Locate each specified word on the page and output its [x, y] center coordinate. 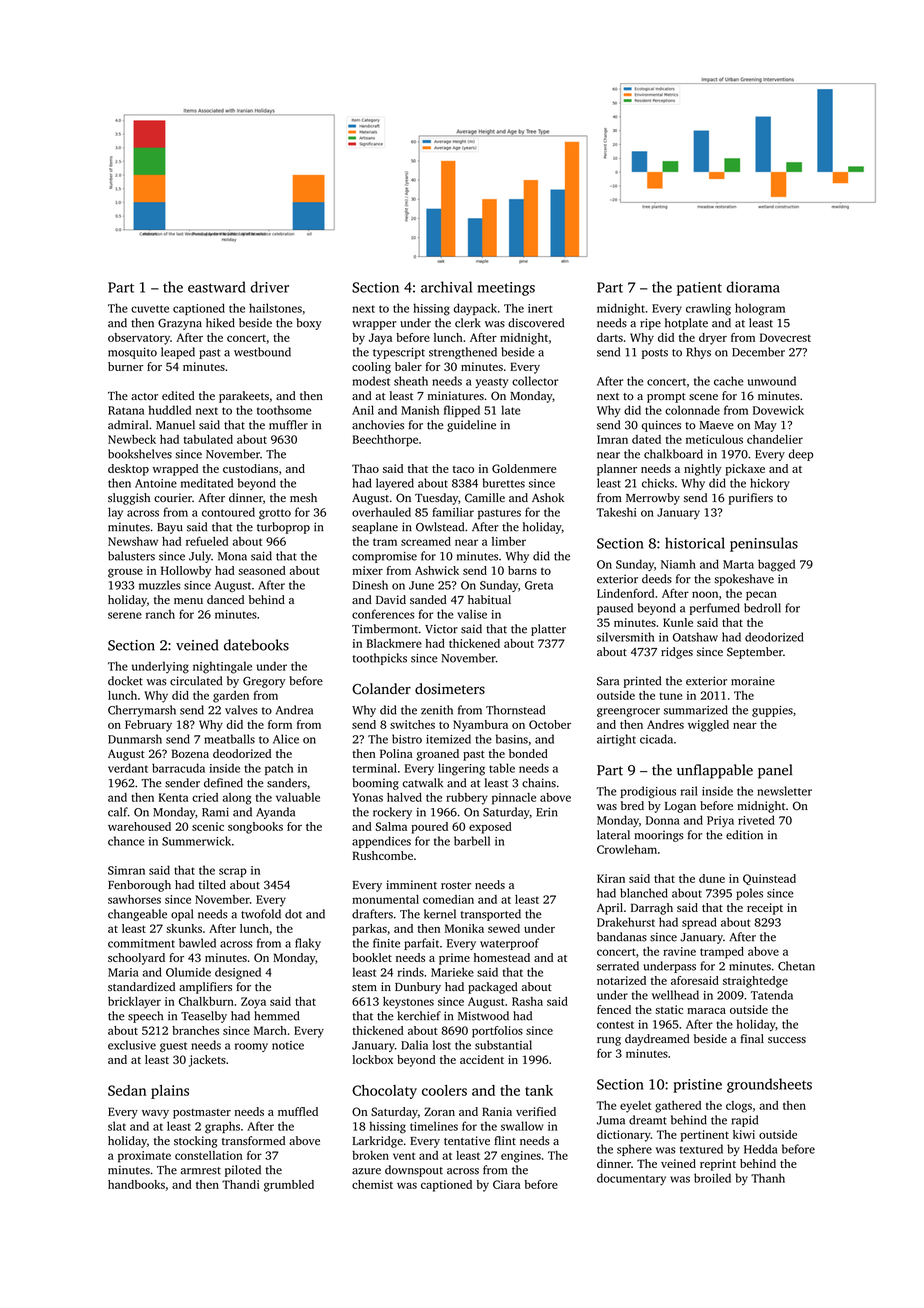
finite [386, 943]
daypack [475, 309]
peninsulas [764, 544]
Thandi [241, 1184]
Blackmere [394, 643]
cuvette [150, 309]
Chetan [796, 966]
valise [472, 614]
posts [655, 354]
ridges [677, 653]
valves [241, 710]
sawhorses [134, 899]
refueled [207, 541]
